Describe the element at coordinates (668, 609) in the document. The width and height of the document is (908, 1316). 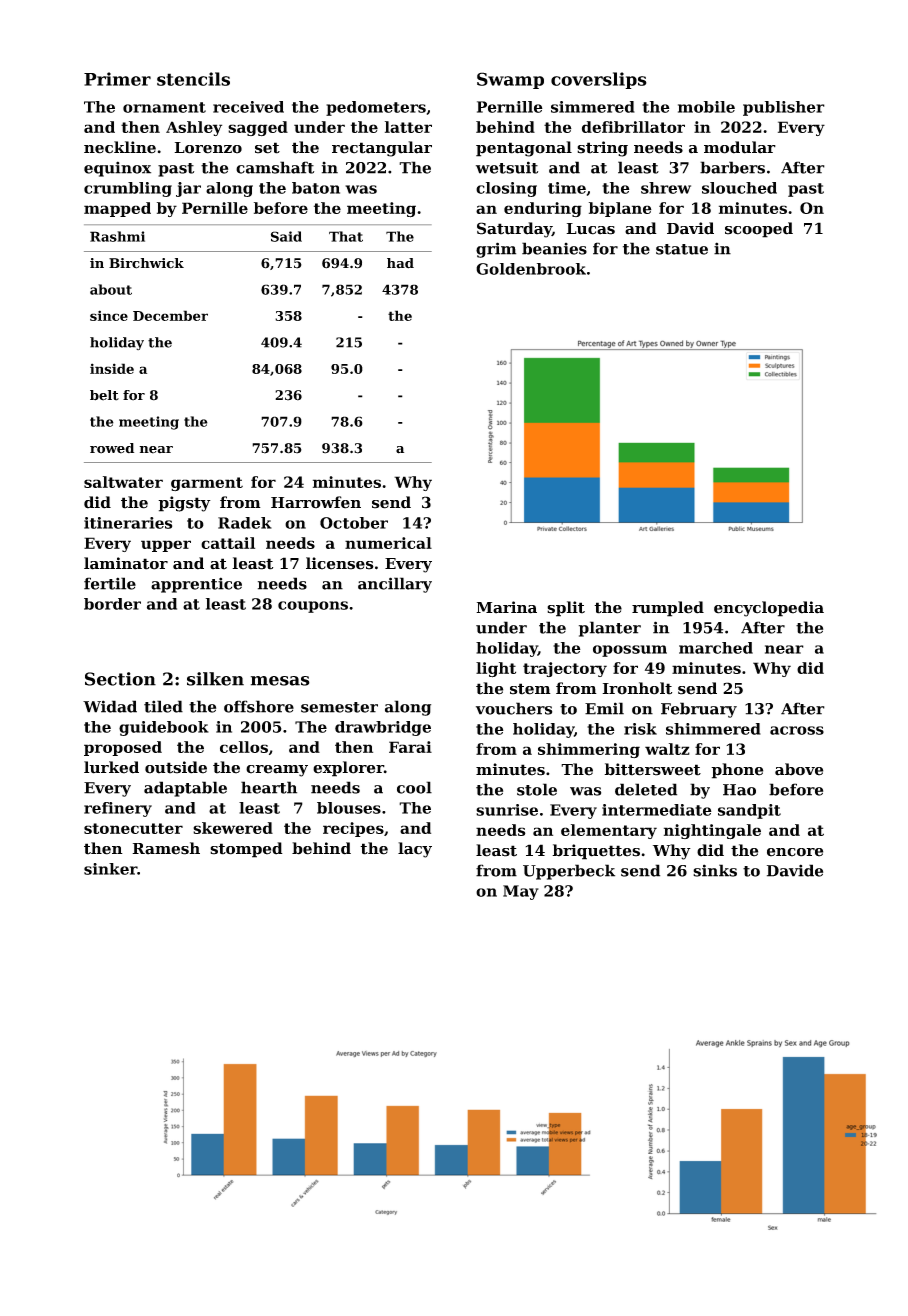
I see `rumpled` at that location.
